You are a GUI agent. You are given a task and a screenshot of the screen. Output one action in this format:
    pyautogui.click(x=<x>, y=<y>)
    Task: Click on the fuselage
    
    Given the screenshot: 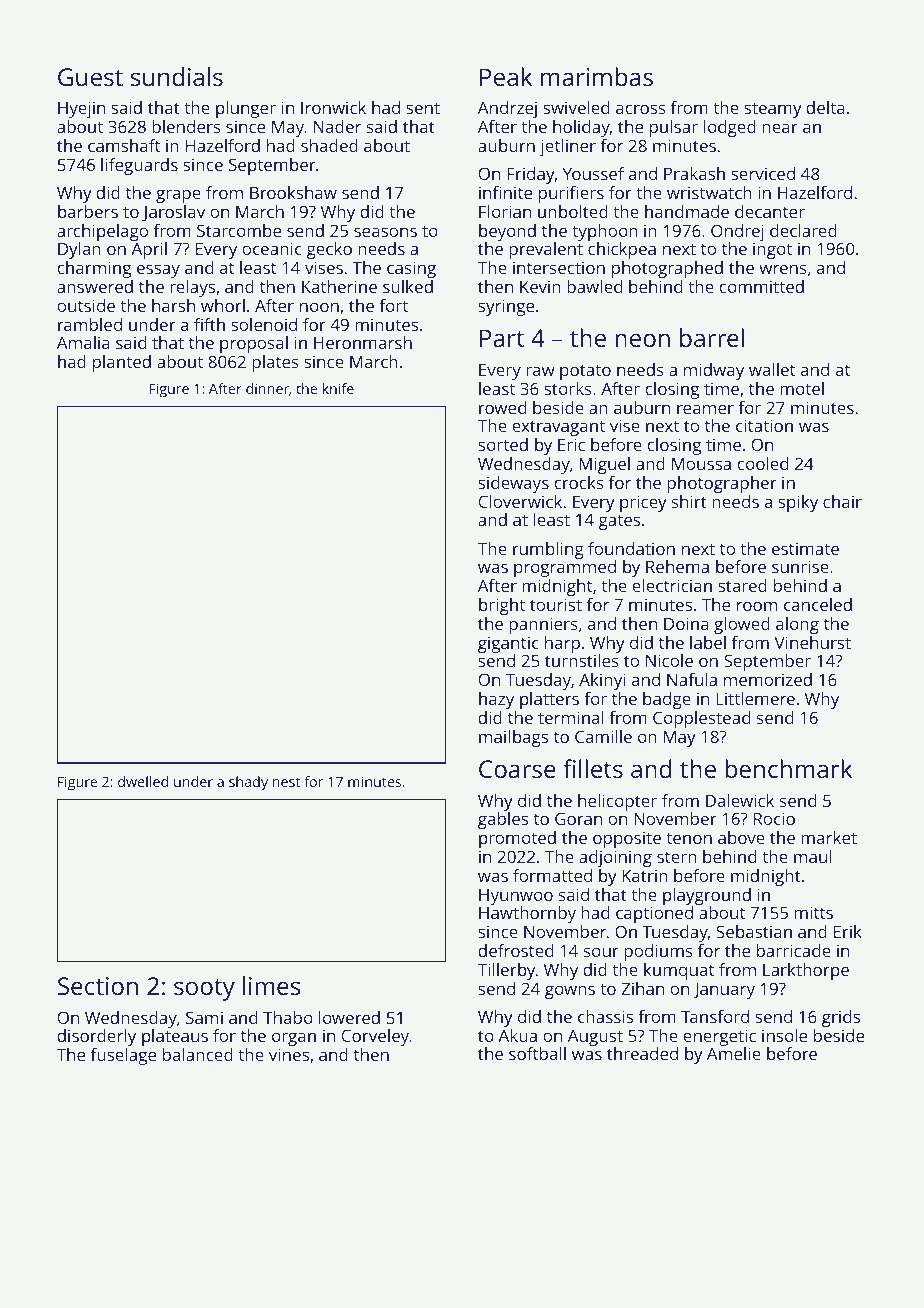 What is the action you would take?
    pyautogui.click(x=123, y=1056)
